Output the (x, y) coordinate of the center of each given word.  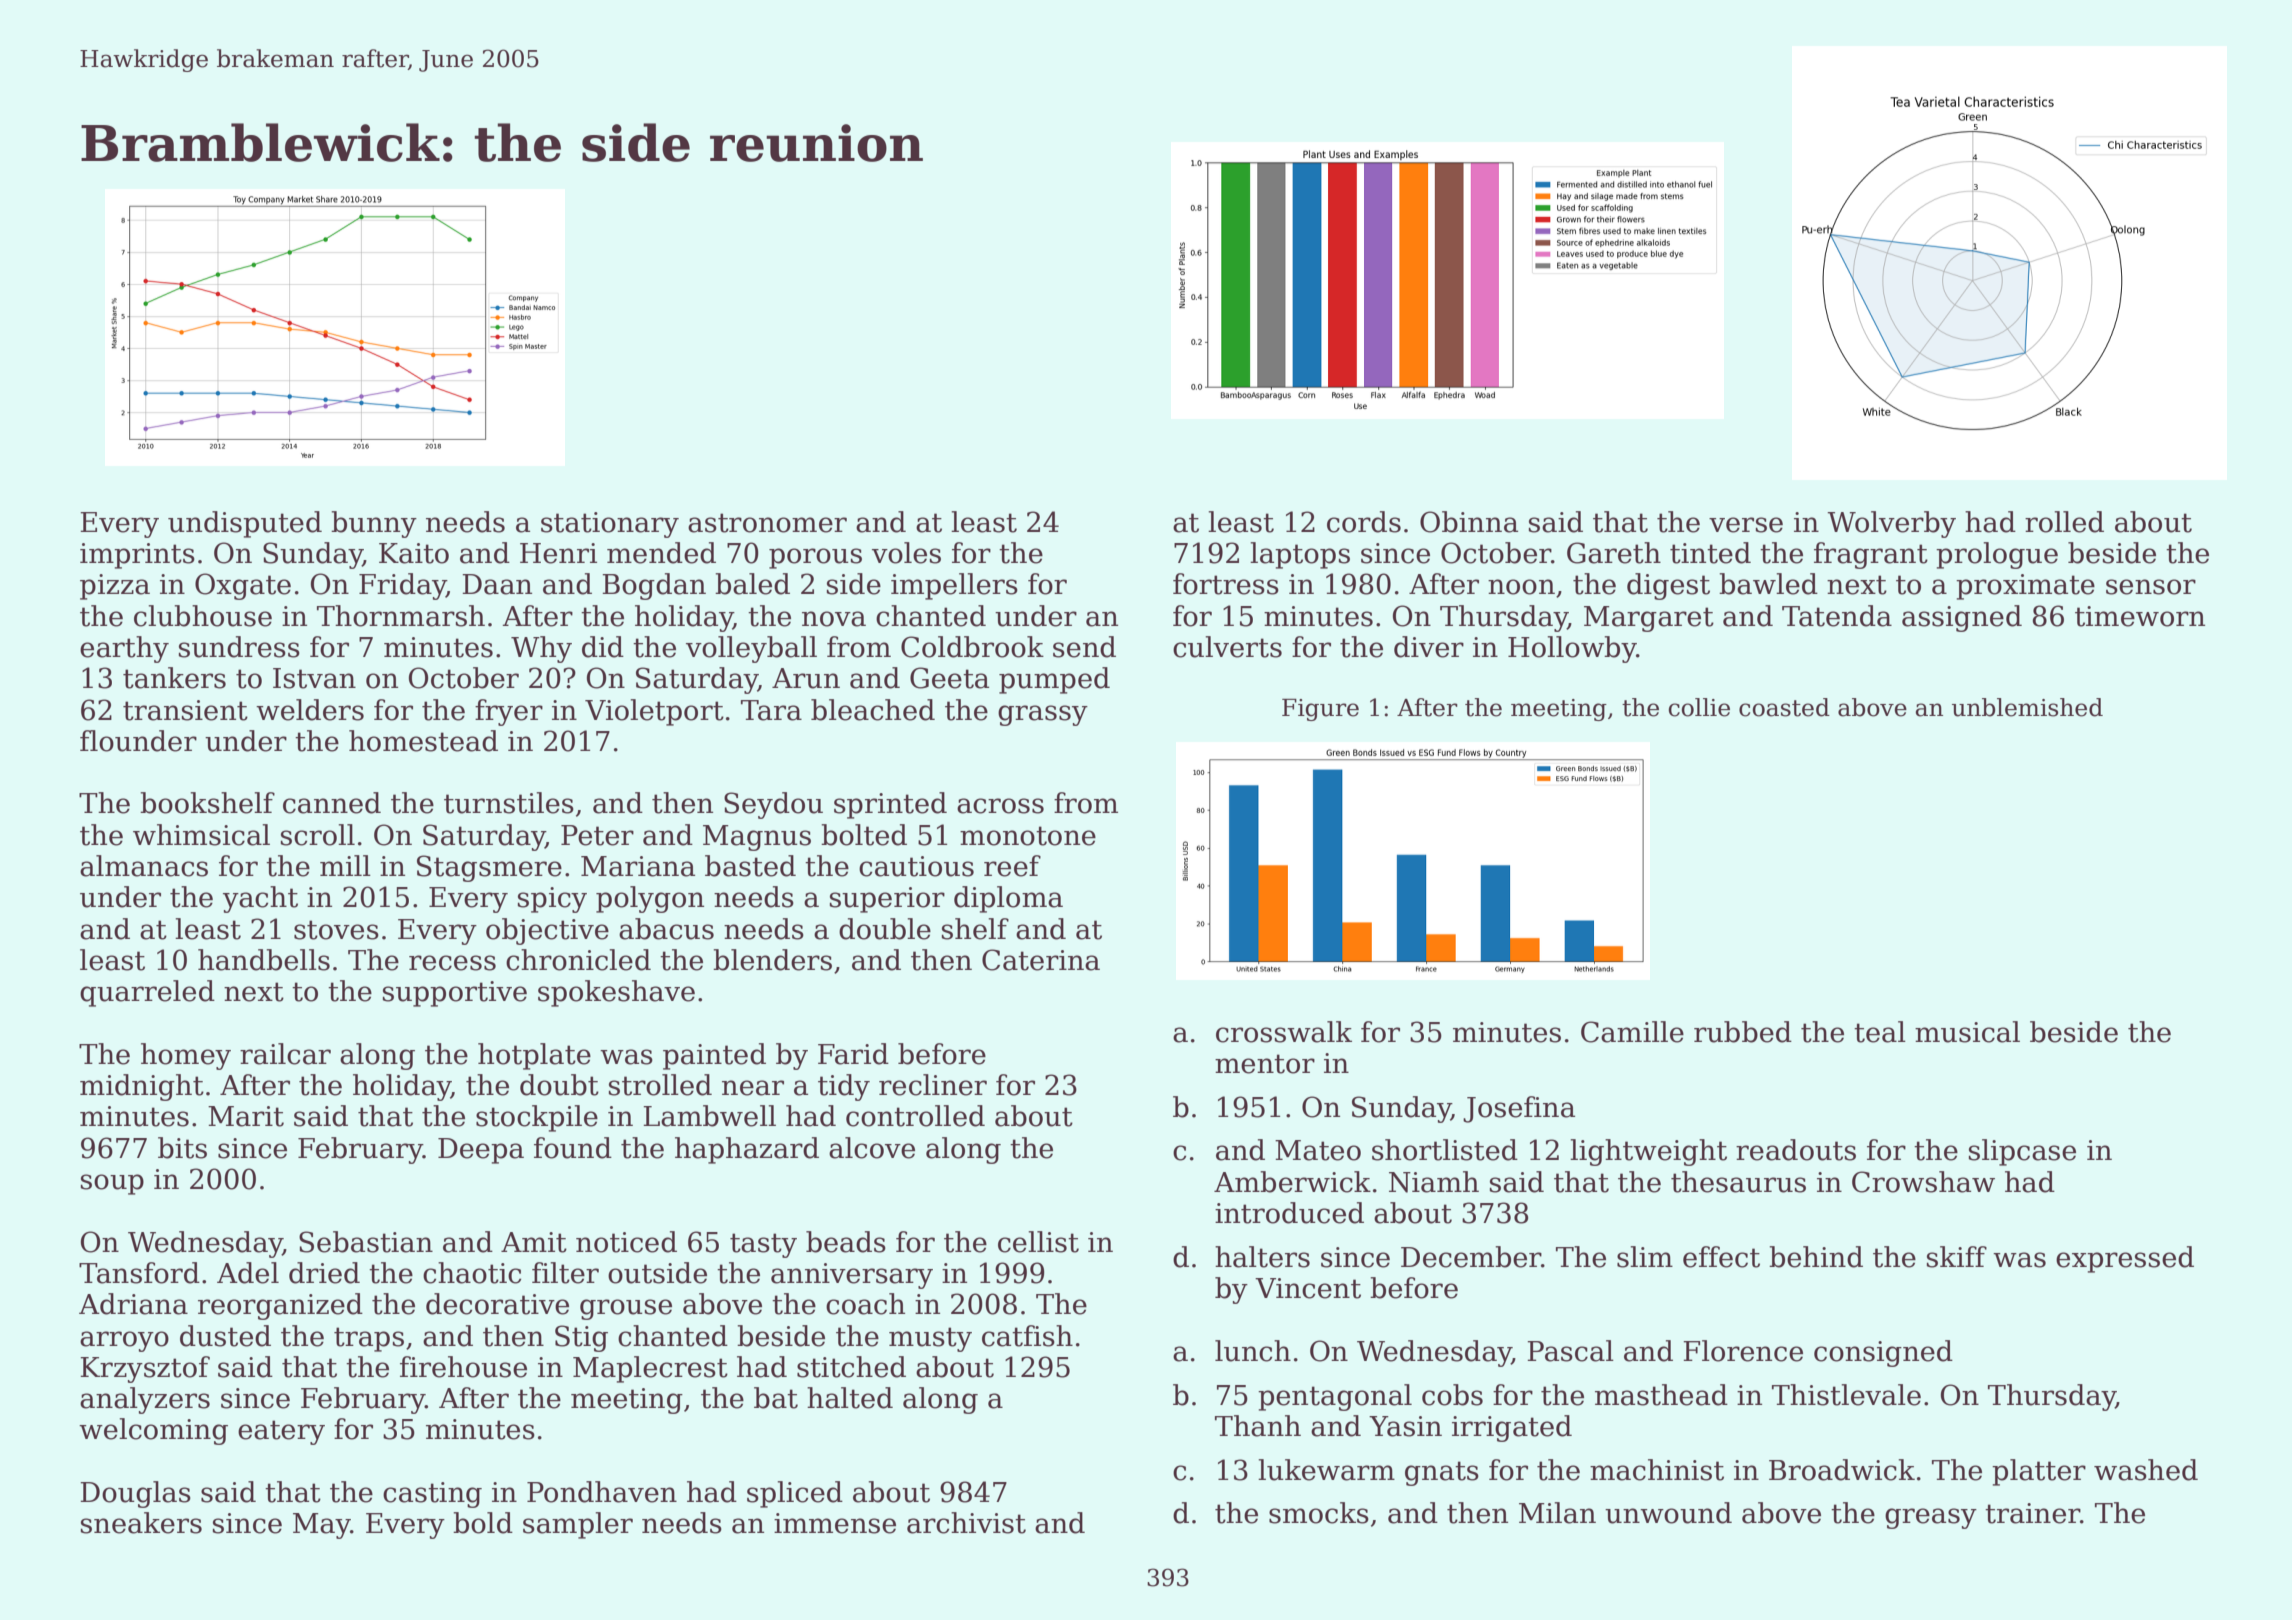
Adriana (133, 1304)
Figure (1320, 710)
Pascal (1570, 1351)
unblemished (2027, 707)
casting (432, 1495)
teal (1880, 1032)
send (1084, 647)
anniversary (852, 1276)
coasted (1784, 707)
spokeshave (616, 993)
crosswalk (1284, 1032)
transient (185, 710)
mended (661, 553)
